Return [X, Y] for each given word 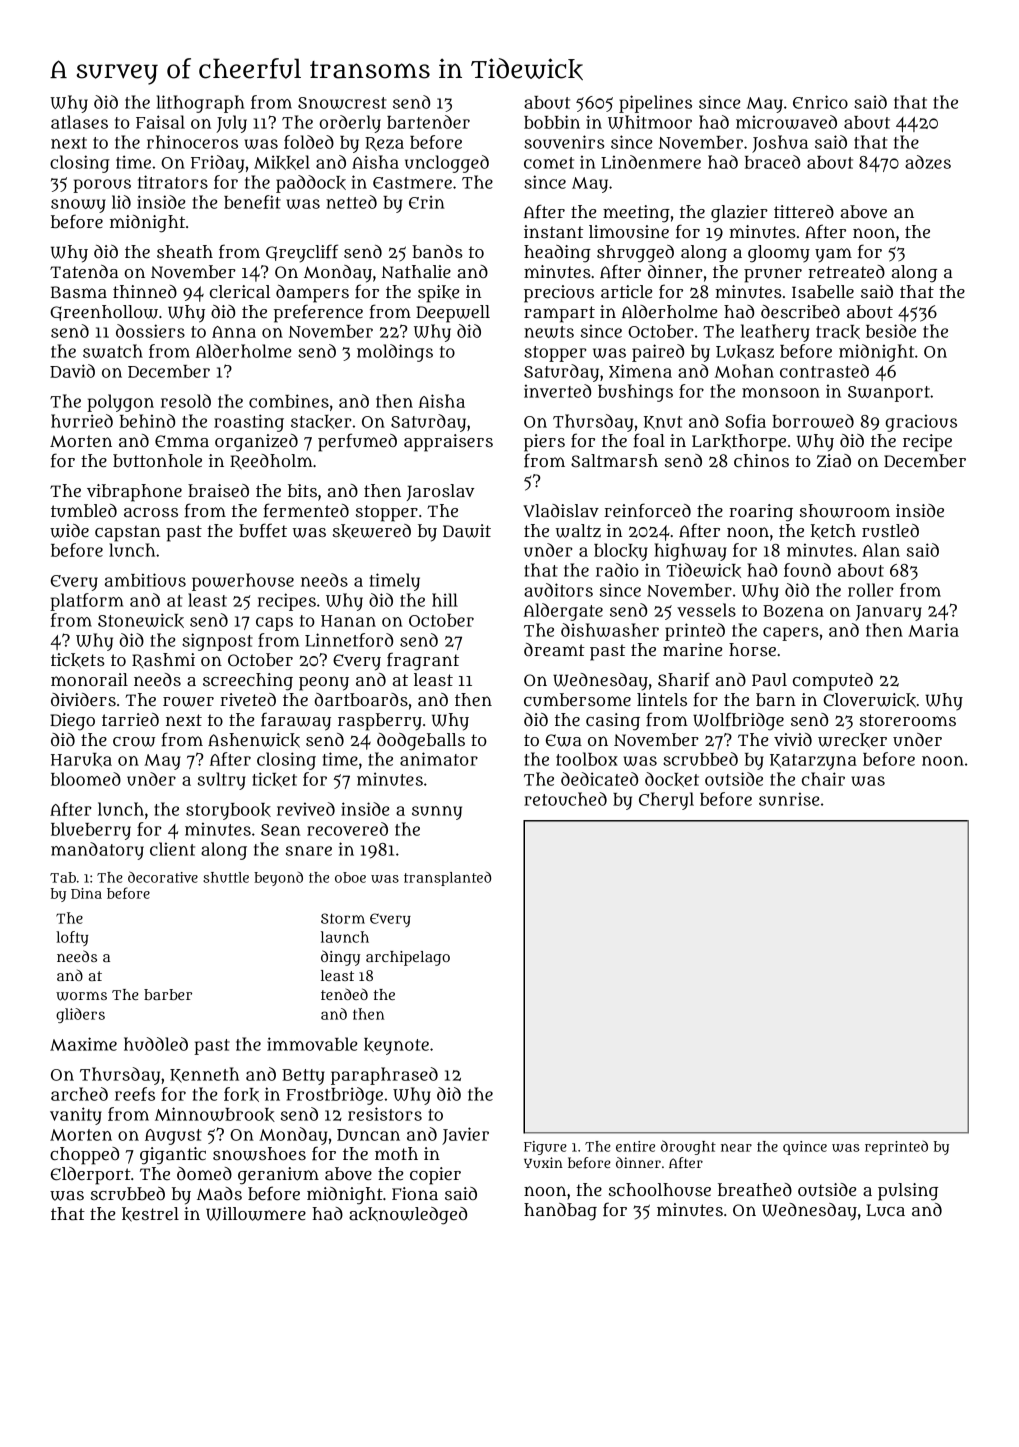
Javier [465, 1136]
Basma [79, 292]
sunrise [789, 799]
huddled [156, 1044]
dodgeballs [421, 742]
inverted [557, 391]
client [172, 849]
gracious [921, 423]
